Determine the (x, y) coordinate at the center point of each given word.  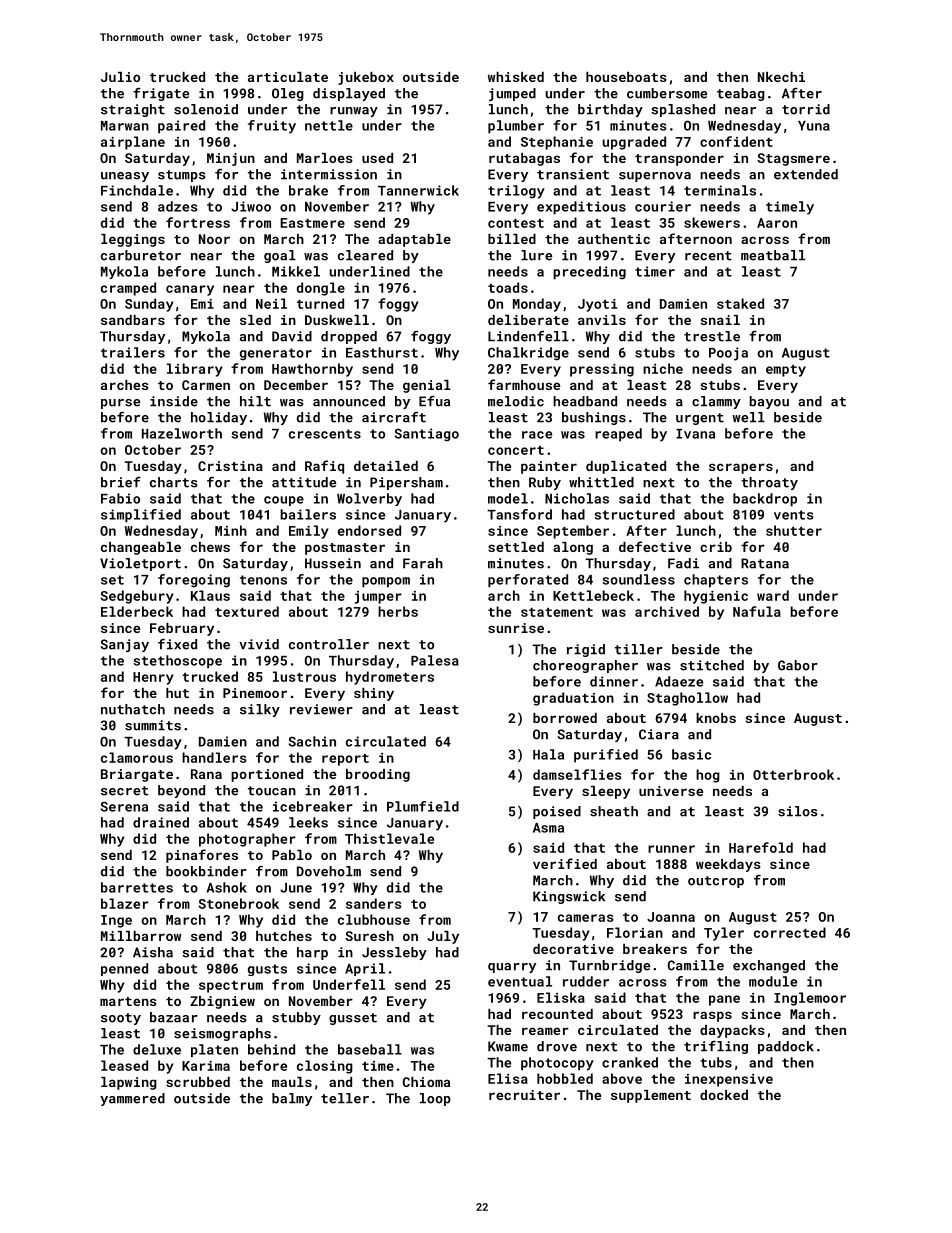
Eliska (561, 997)
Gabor (798, 665)
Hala (548, 754)
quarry (512, 968)
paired (181, 127)
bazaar (174, 1017)
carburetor (141, 255)
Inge (116, 921)
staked (740, 303)
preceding (589, 273)
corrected (790, 932)
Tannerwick (418, 190)
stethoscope (177, 662)
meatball (773, 255)
